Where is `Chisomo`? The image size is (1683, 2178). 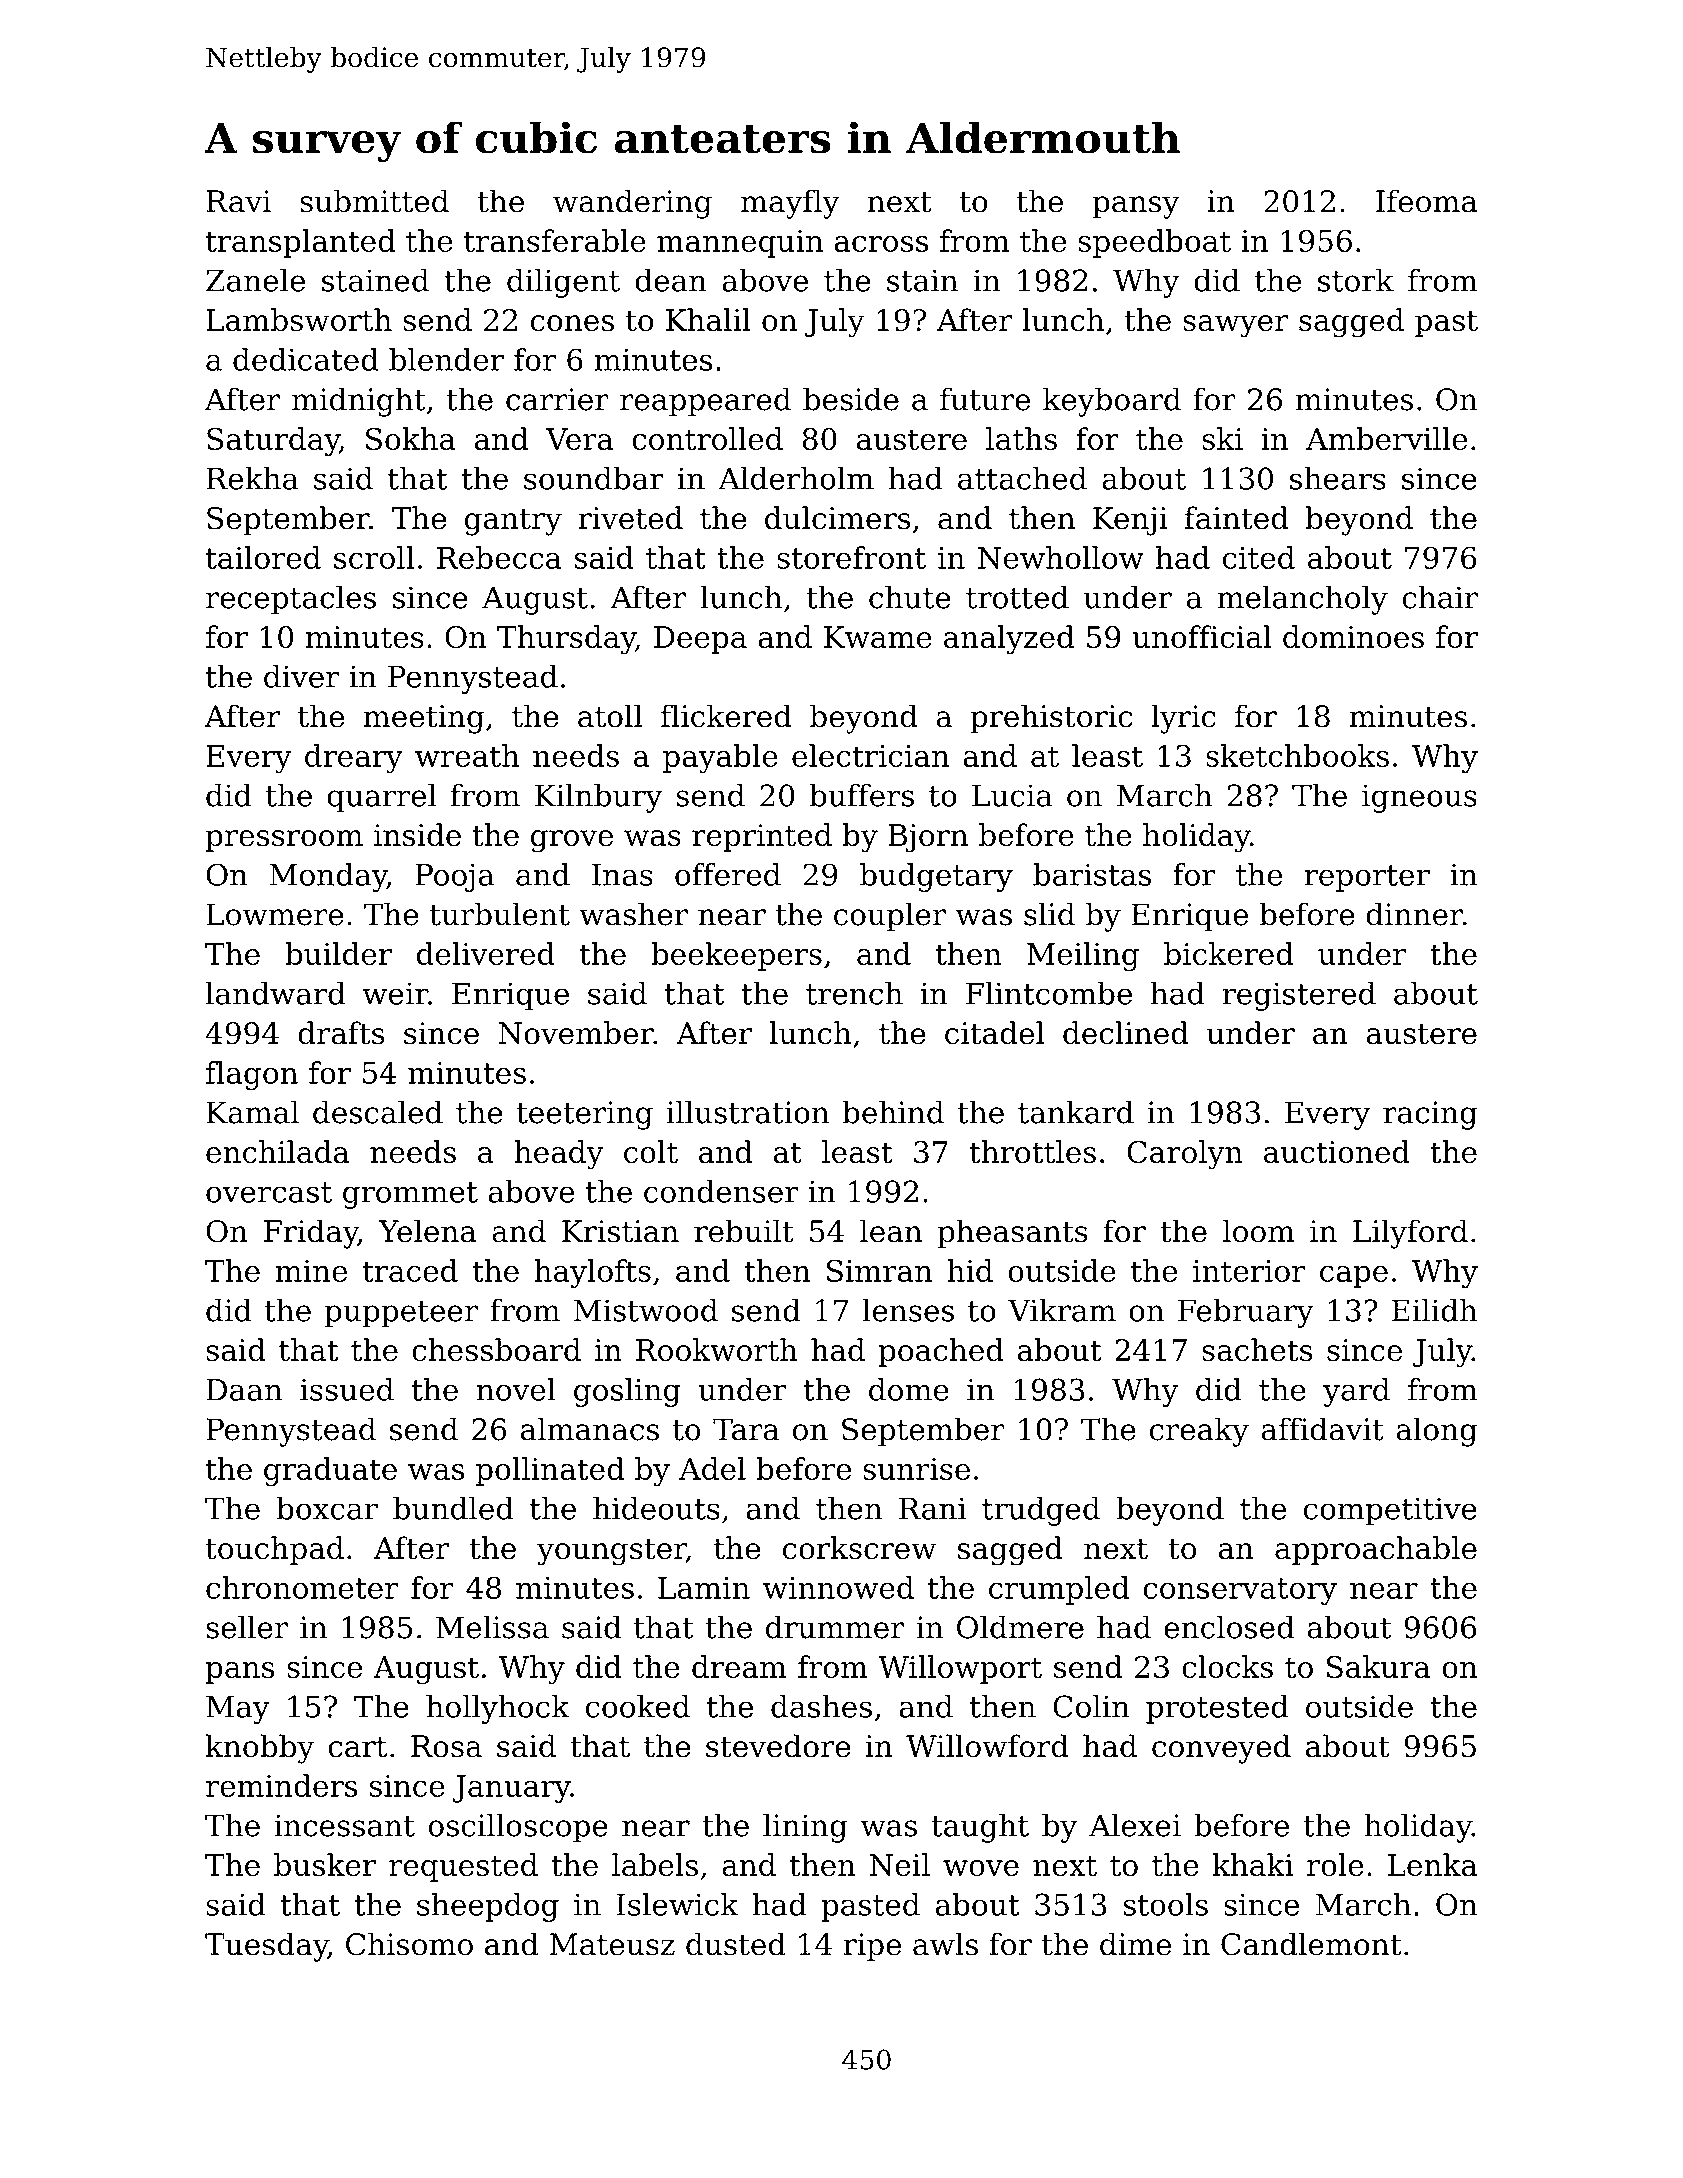 Chisomo is located at coordinates (409, 1944).
